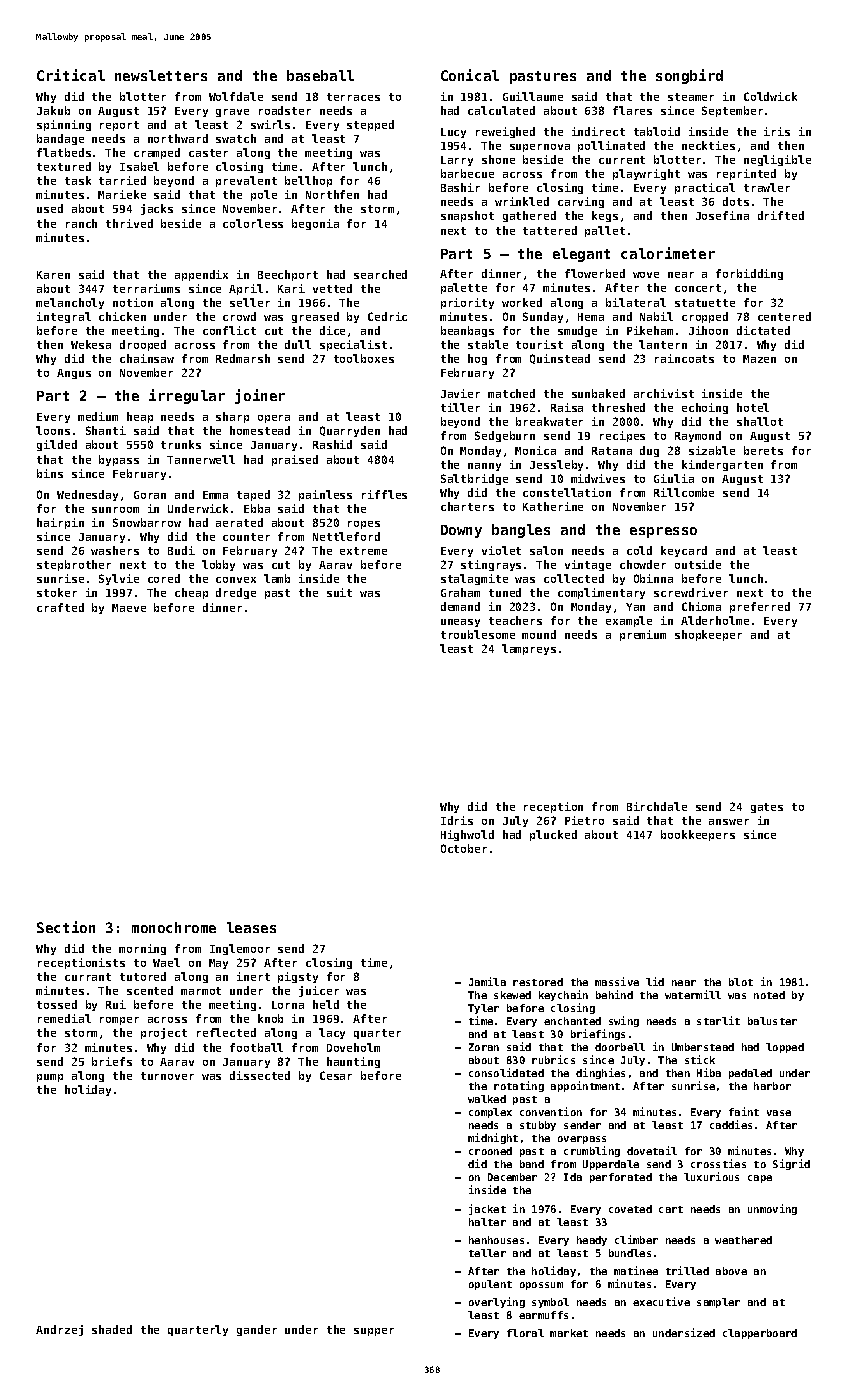  I want to click on Andrzej, so click(59, 1330).
